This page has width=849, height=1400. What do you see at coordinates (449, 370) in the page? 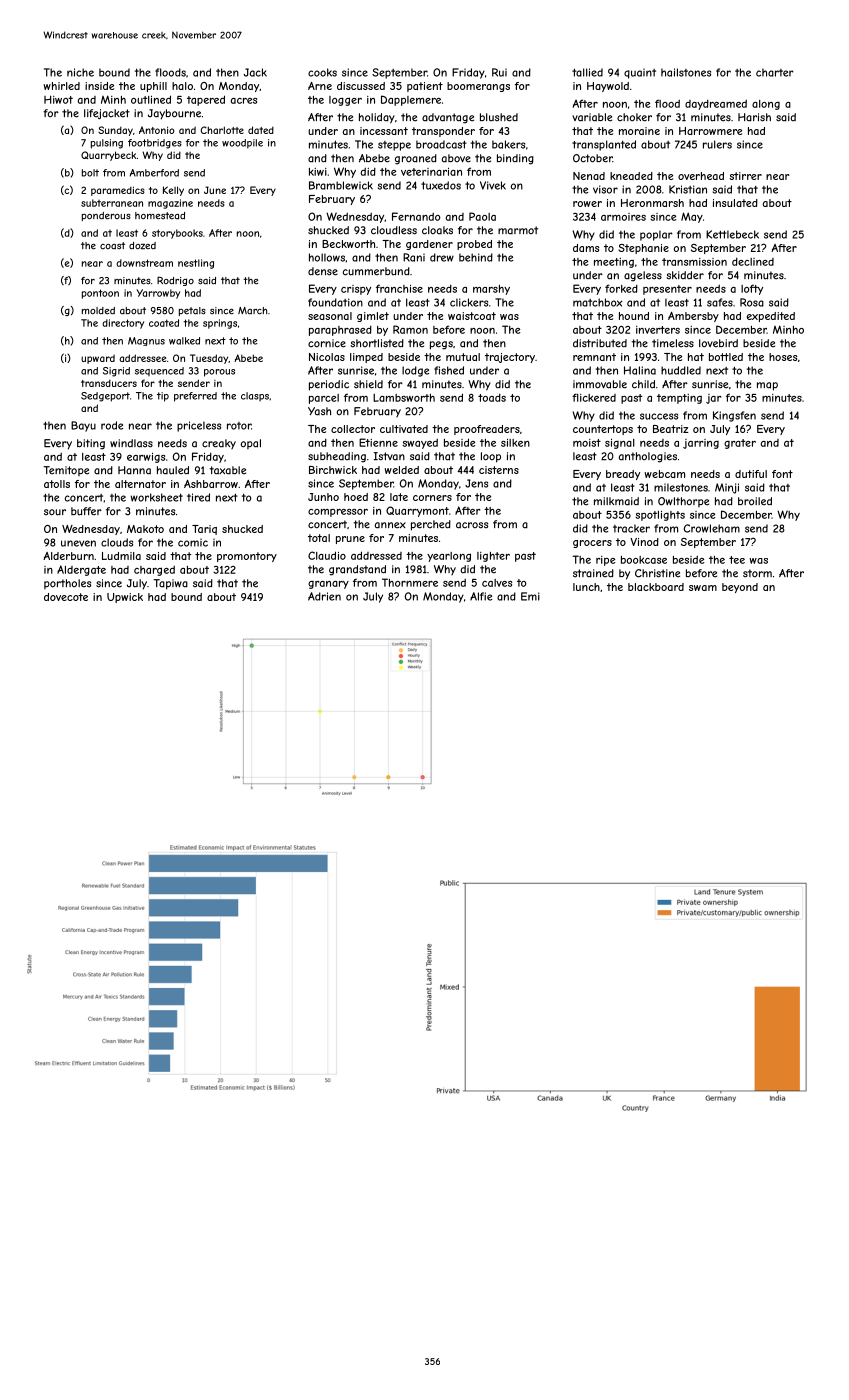
I see `fished` at bounding box center [449, 370].
